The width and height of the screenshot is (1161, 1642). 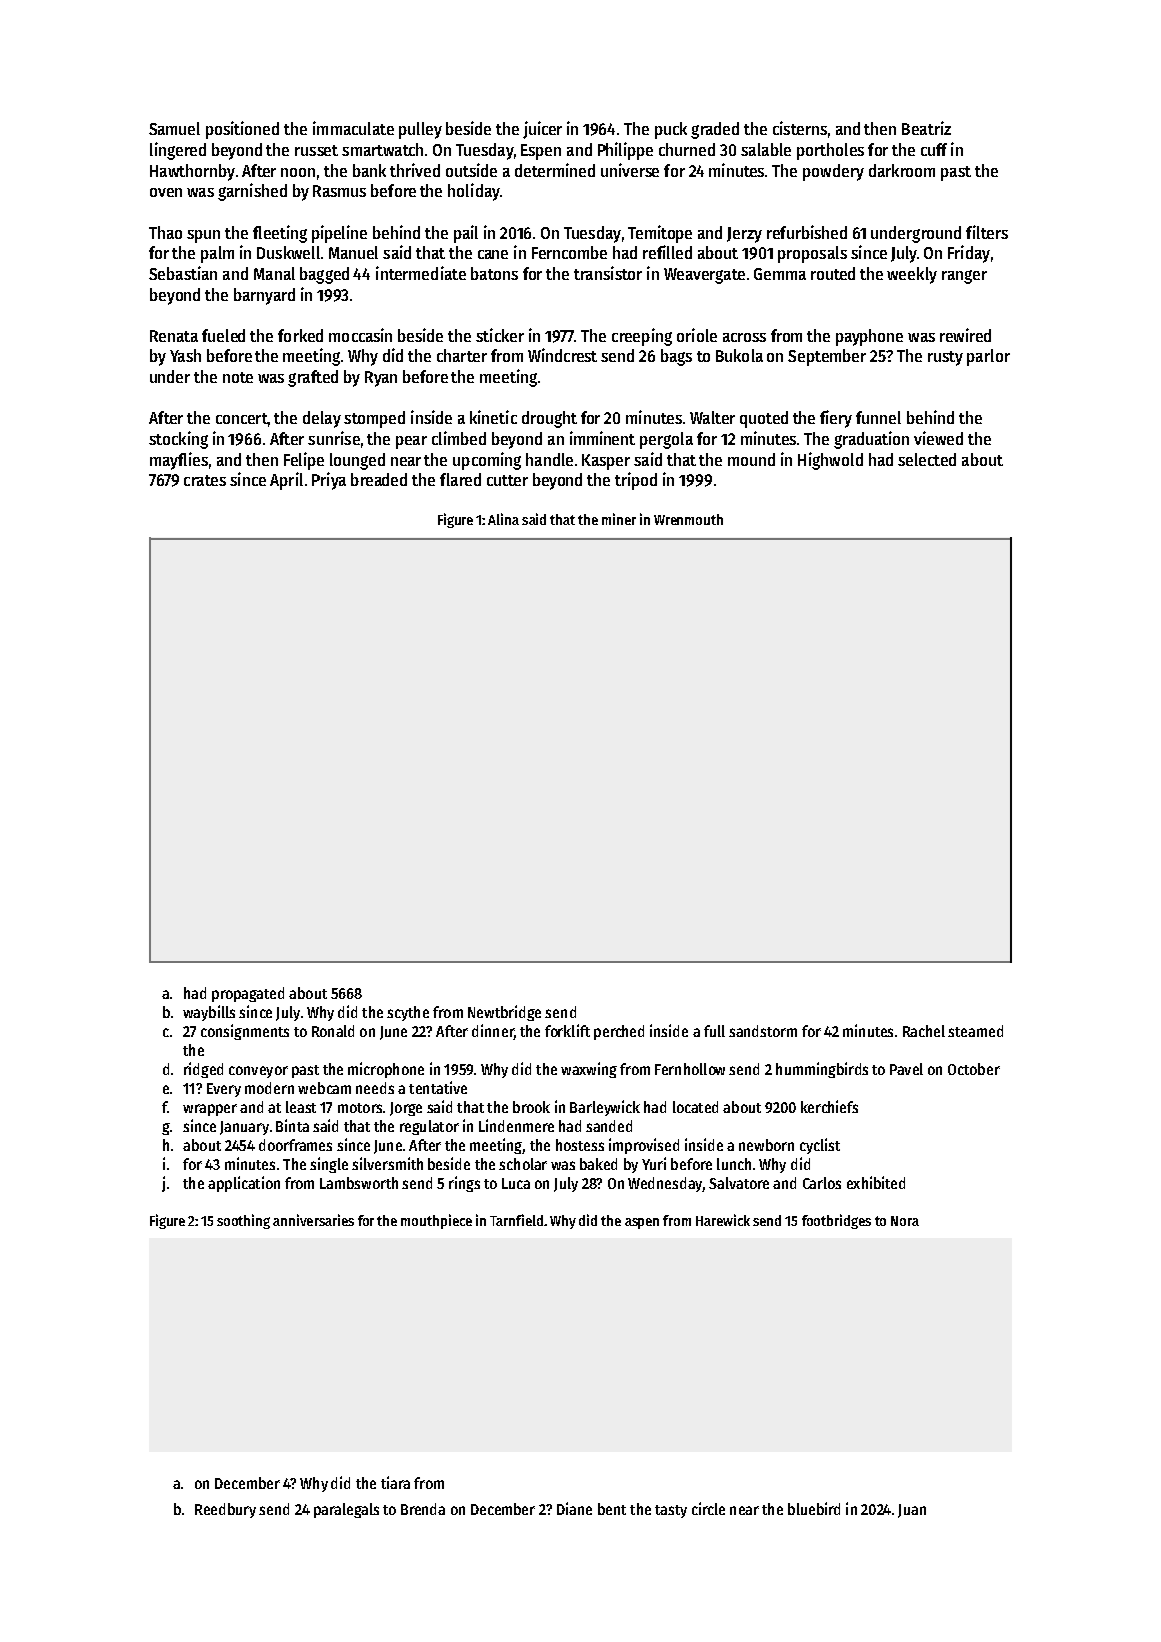 What do you see at coordinates (346, 1510) in the screenshot?
I see `paralegals` at bounding box center [346, 1510].
